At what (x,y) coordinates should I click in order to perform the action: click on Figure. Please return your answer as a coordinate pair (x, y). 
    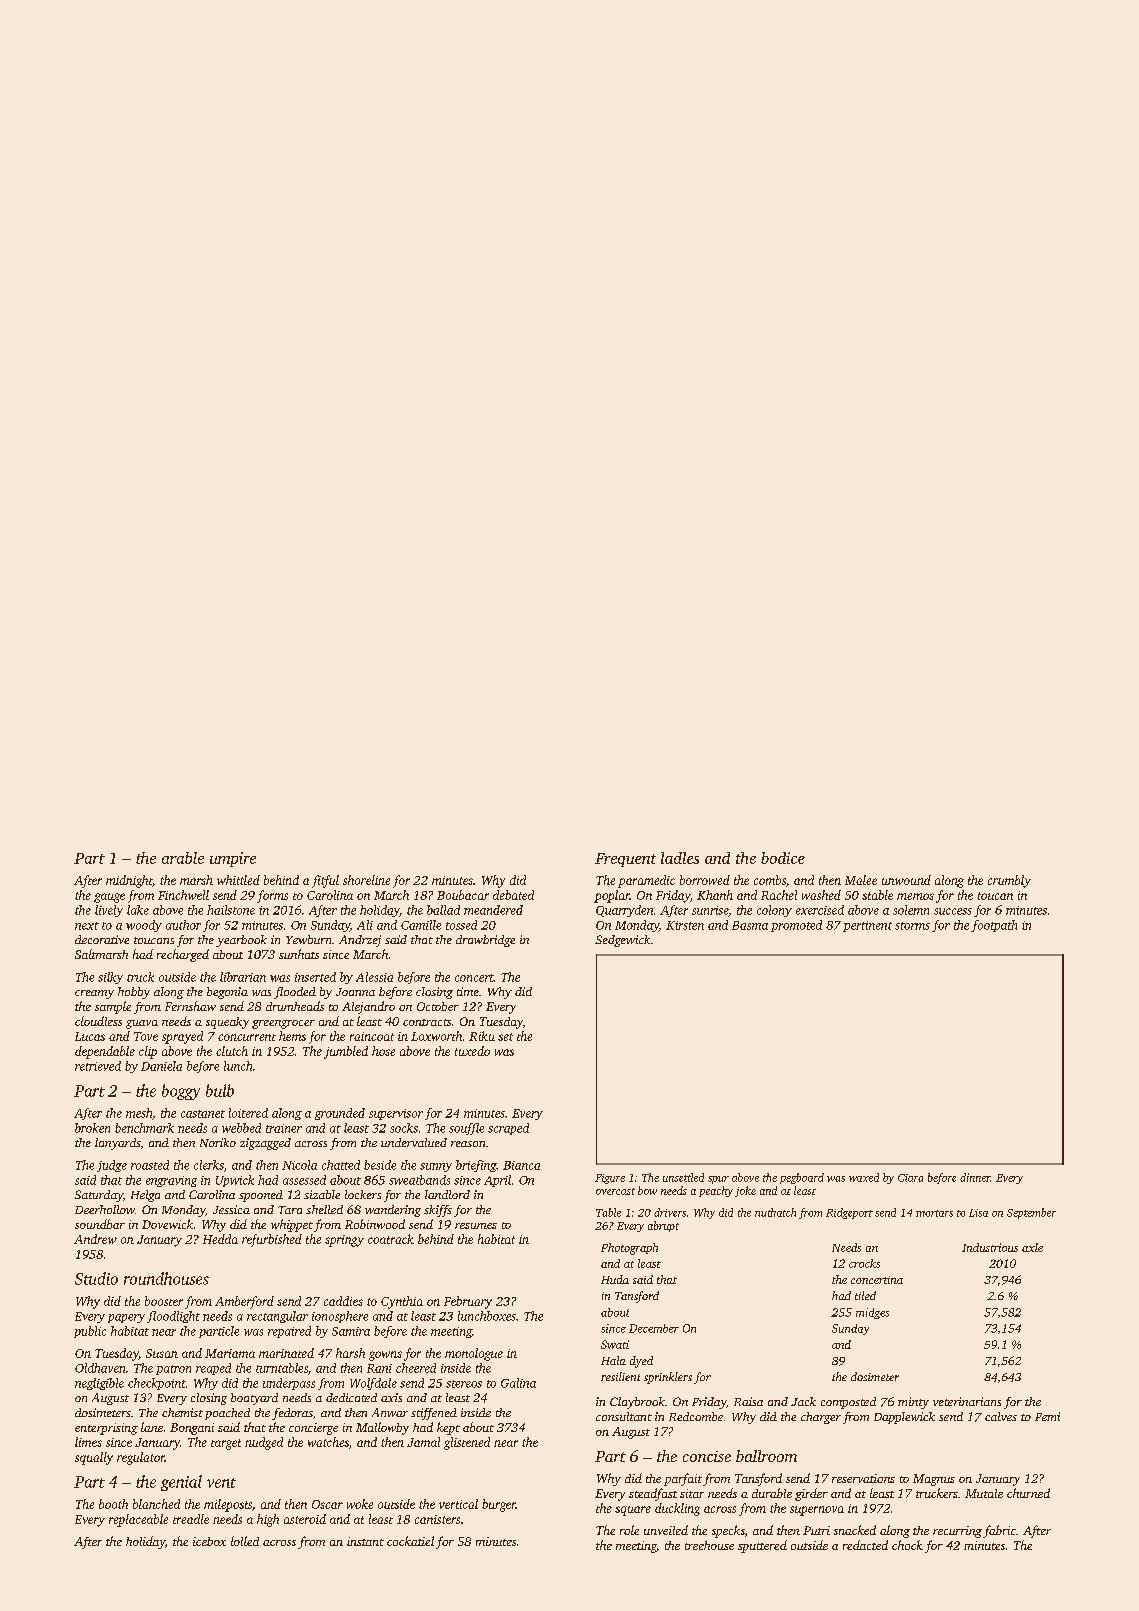
    Looking at the image, I should click on (610, 1179).
